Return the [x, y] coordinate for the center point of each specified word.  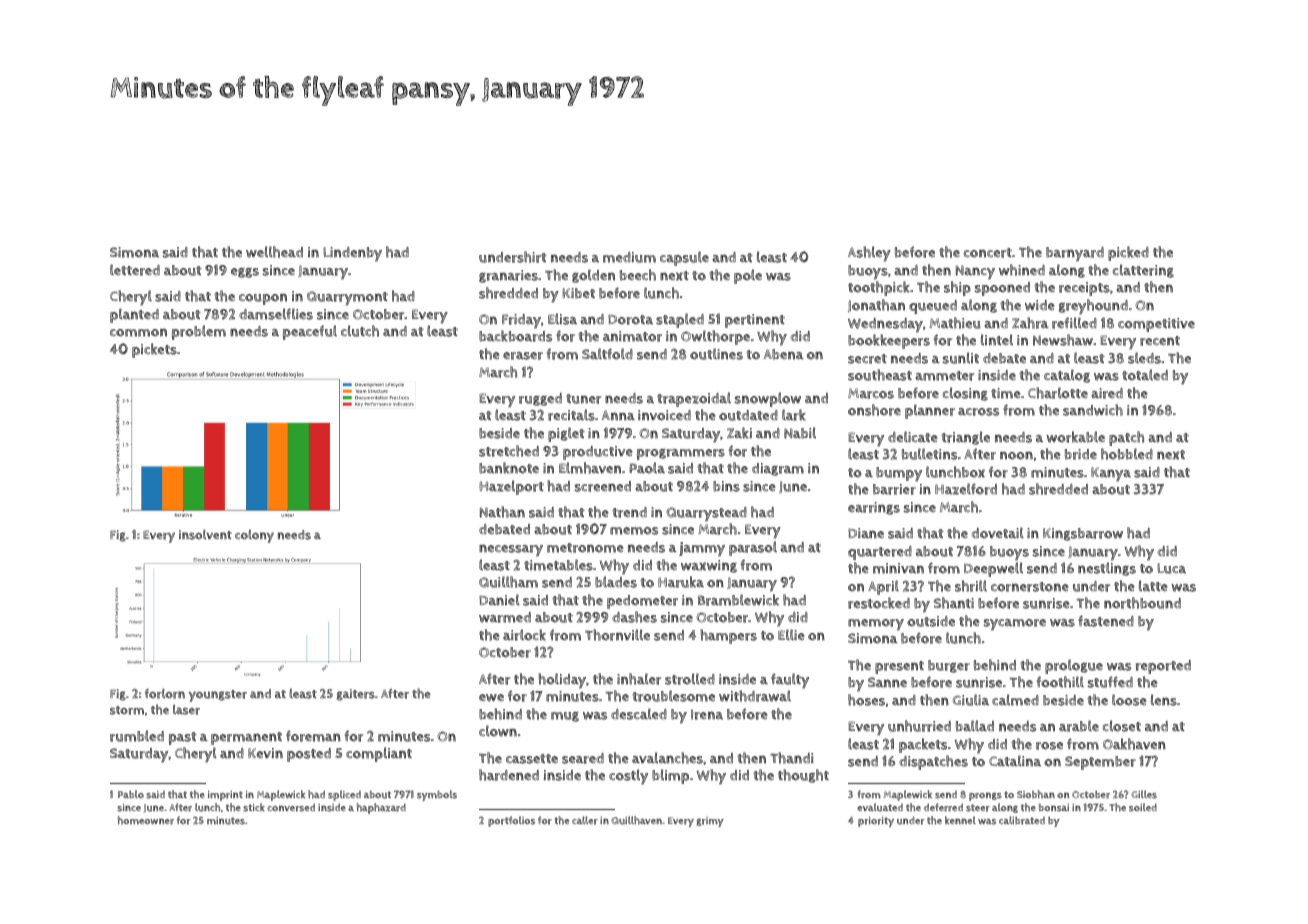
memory [876, 625]
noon [1016, 455]
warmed [505, 617]
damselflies [276, 314]
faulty [790, 681]
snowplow [768, 399]
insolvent [205, 534]
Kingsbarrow [1083, 534]
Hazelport [511, 487]
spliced [344, 795]
